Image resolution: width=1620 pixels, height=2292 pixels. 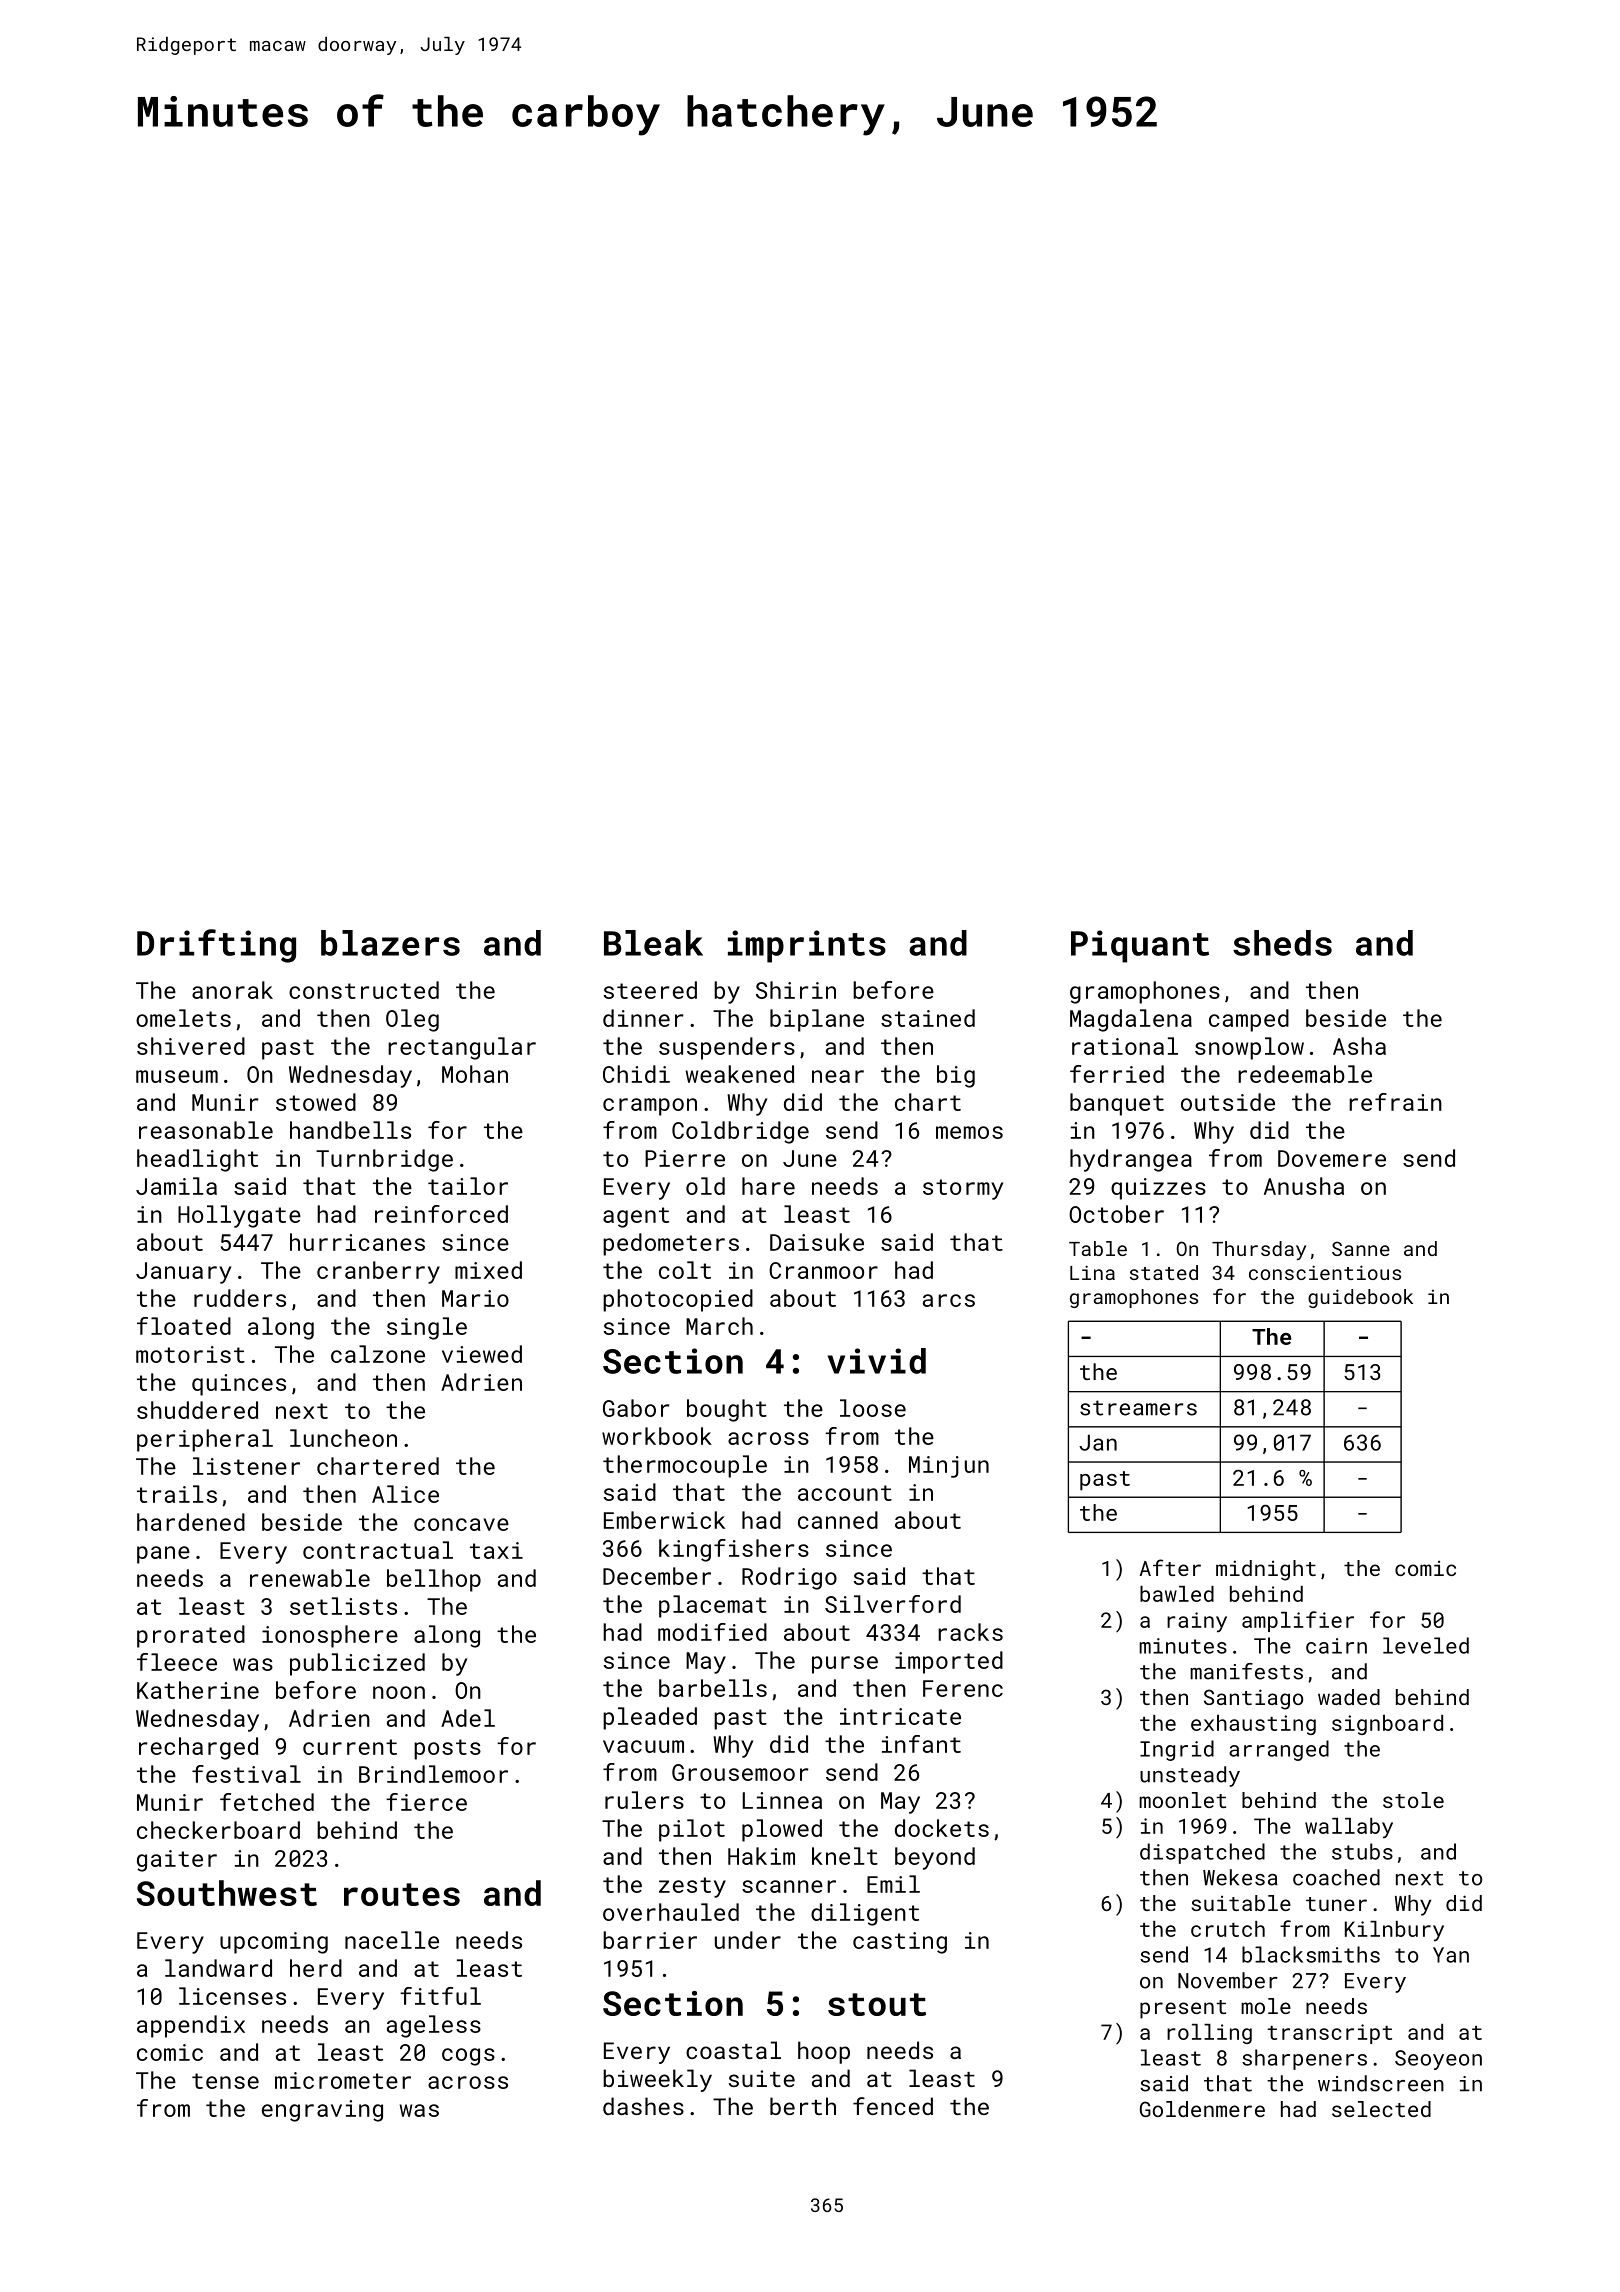 I want to click on snowplow, so click(x=1249, y=1048).
